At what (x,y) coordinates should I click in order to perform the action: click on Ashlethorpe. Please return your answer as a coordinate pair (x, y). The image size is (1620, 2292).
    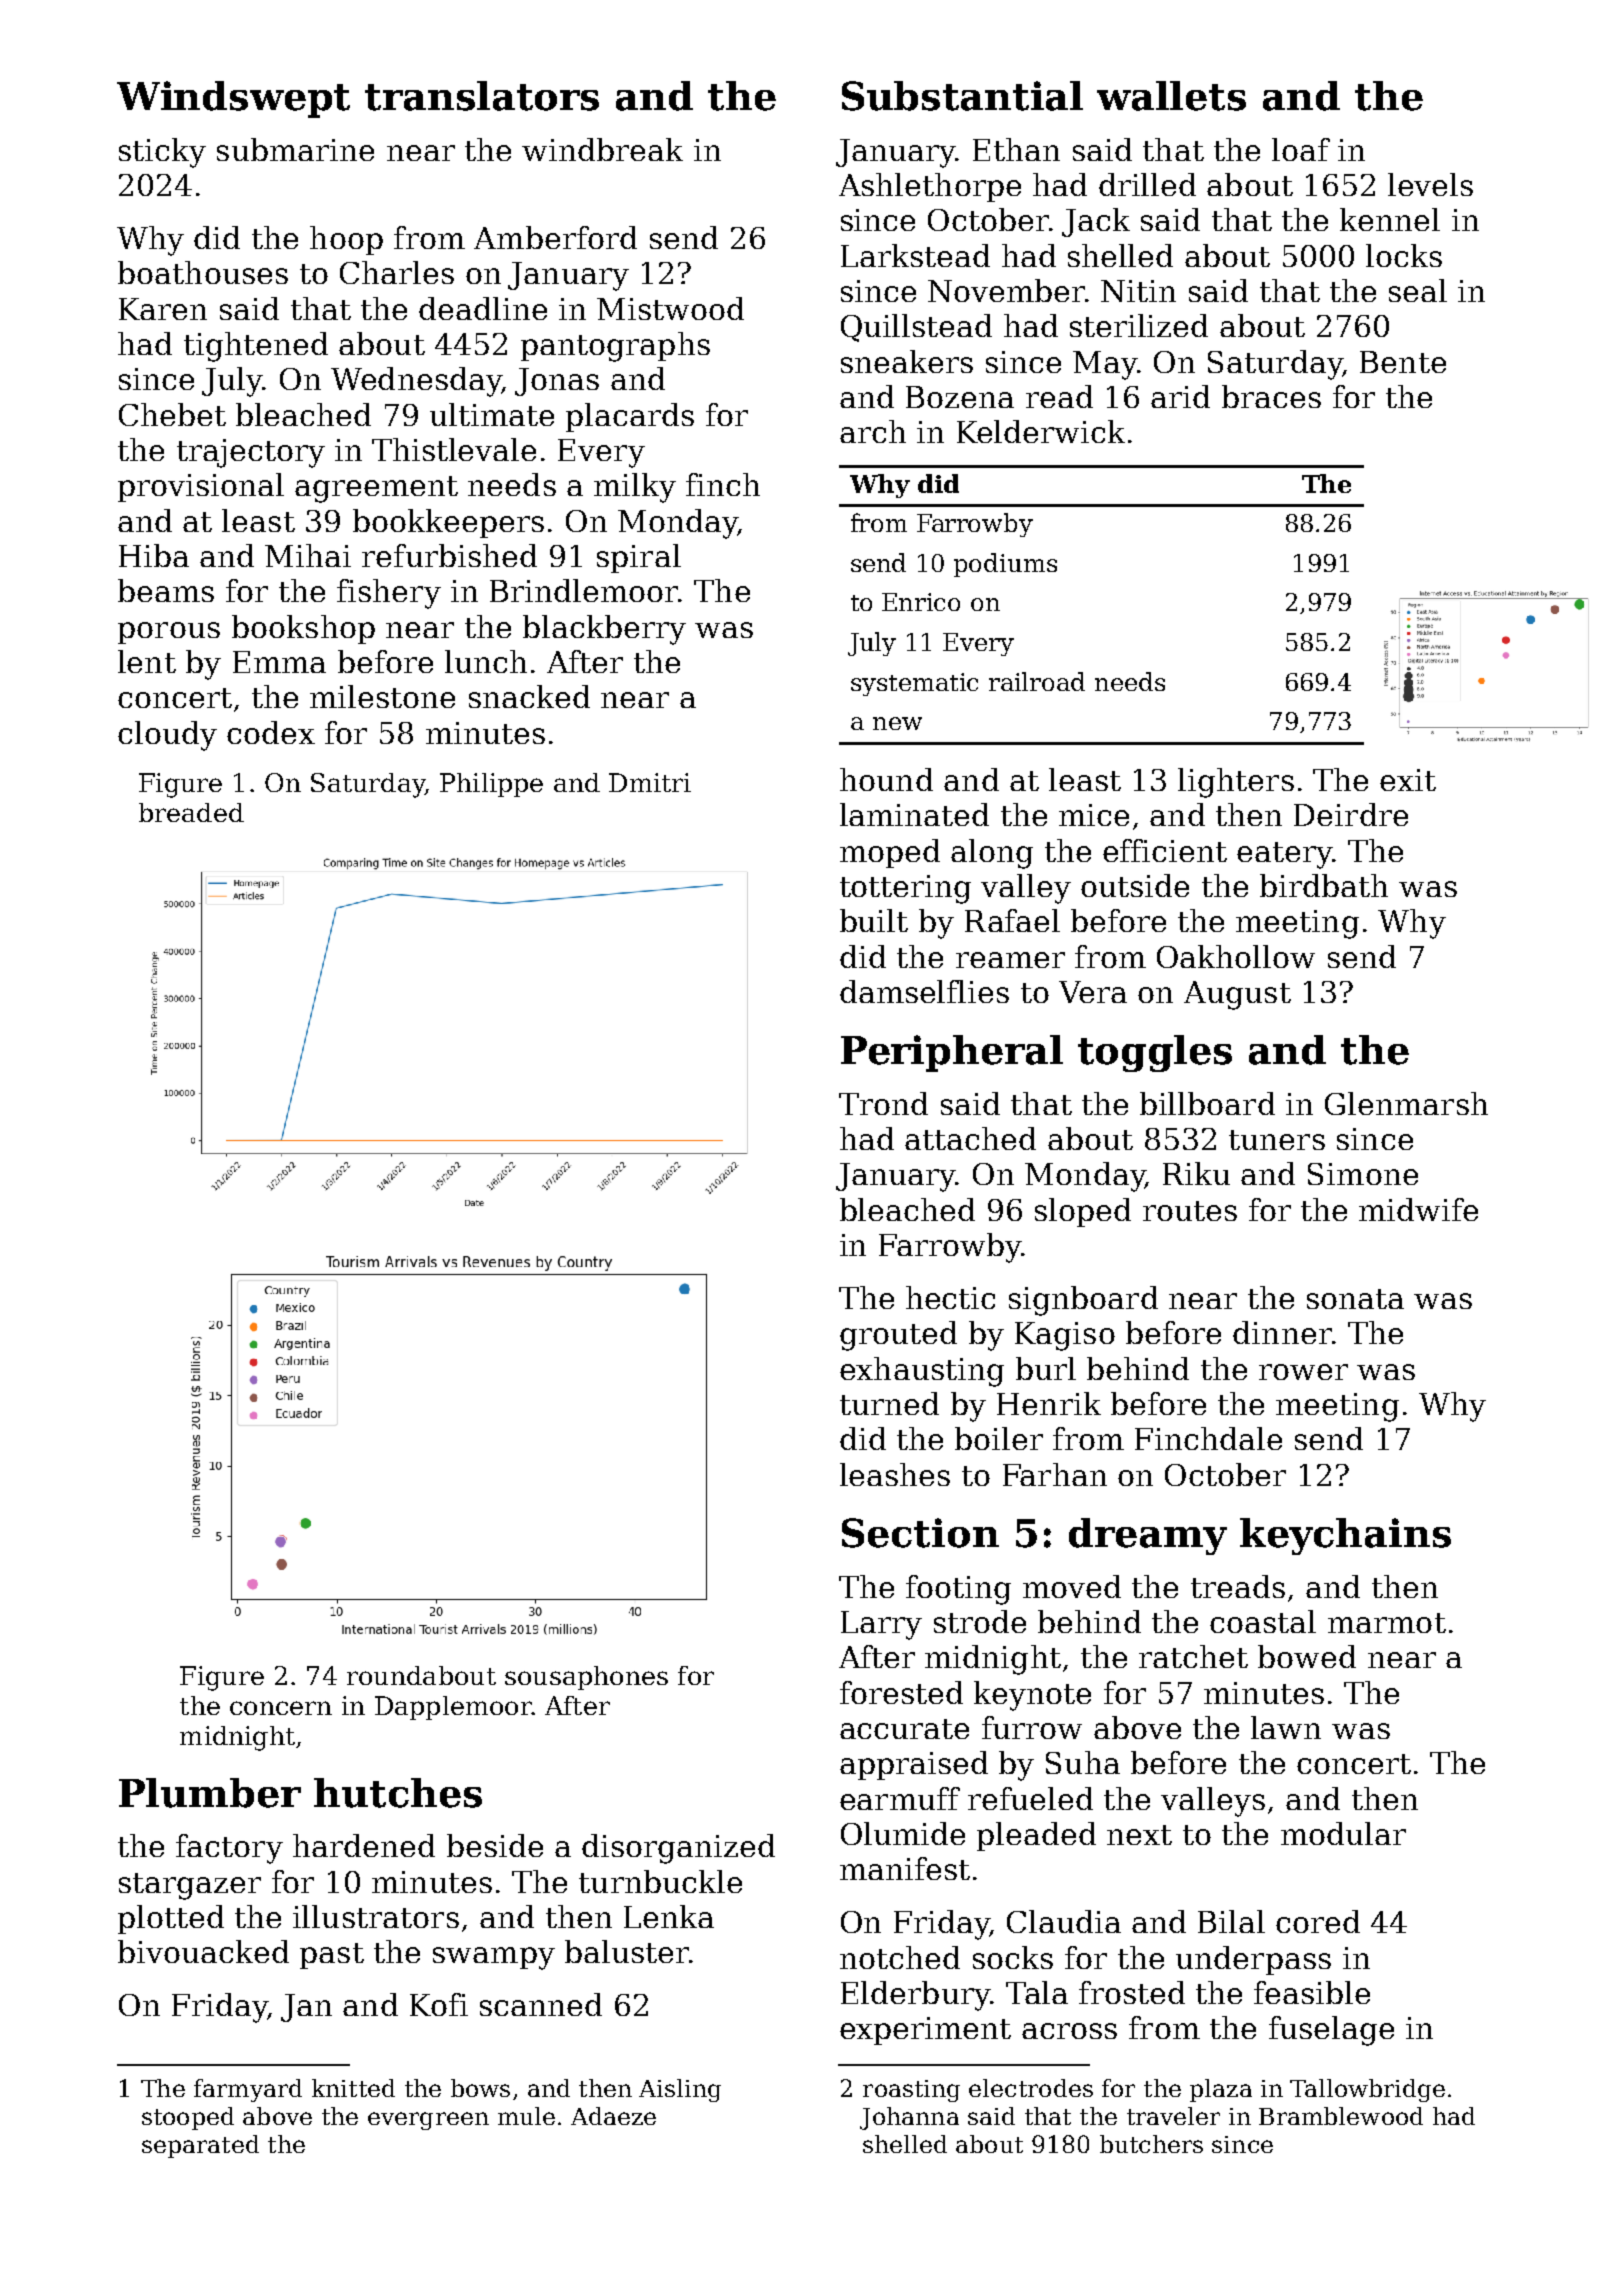
    Looking at the image, I should click on (930, 187).
